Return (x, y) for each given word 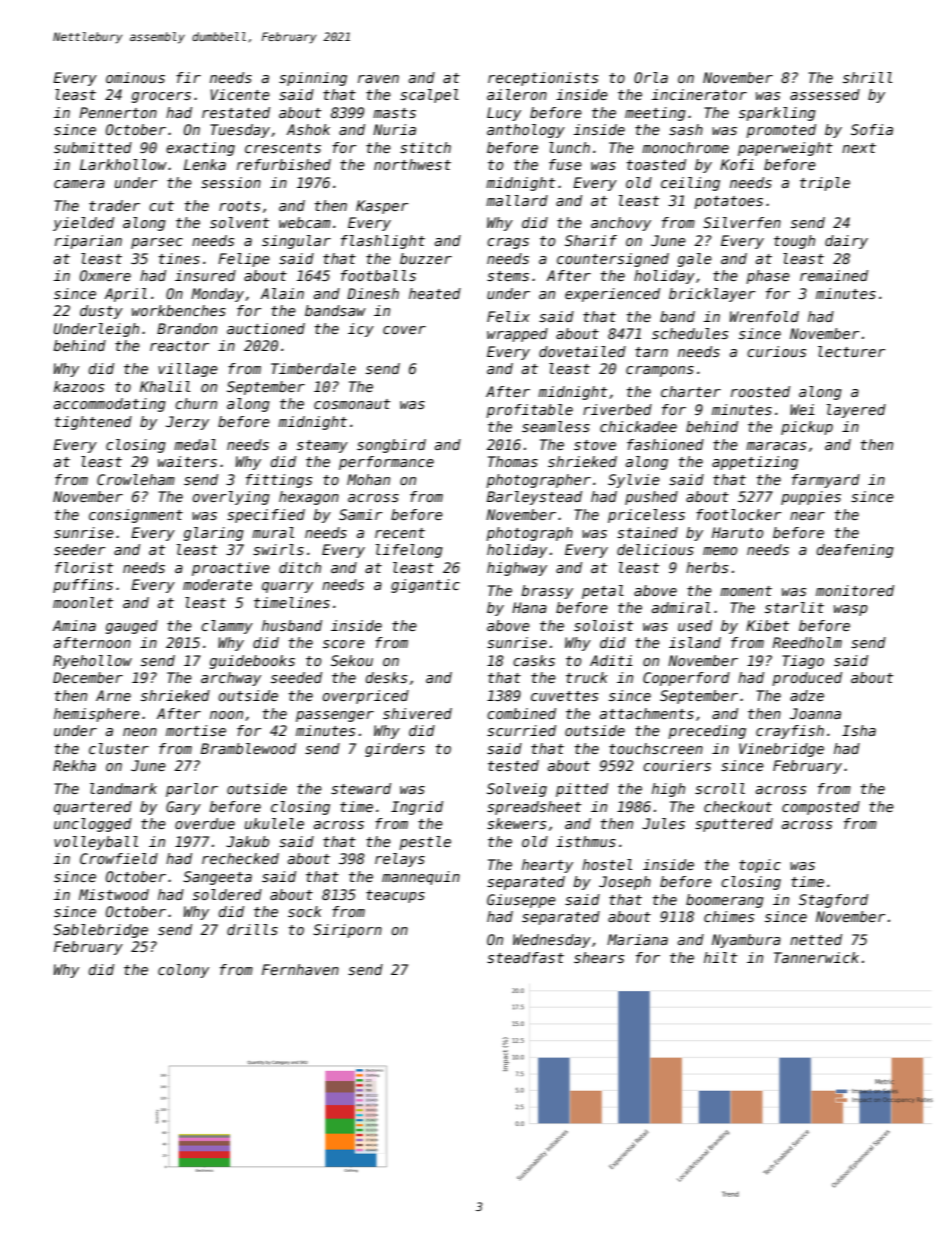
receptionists (543, 79)
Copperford (686, 679)
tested (513, 765)
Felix (508, 316)
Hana (529, 607)
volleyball (96, 843)
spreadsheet (534, 808)
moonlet (83, 602)
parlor (192, 790)
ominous (135, 77)
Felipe (244, 260)
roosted (760, 391)
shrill (867, 77)
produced (807, 679)
